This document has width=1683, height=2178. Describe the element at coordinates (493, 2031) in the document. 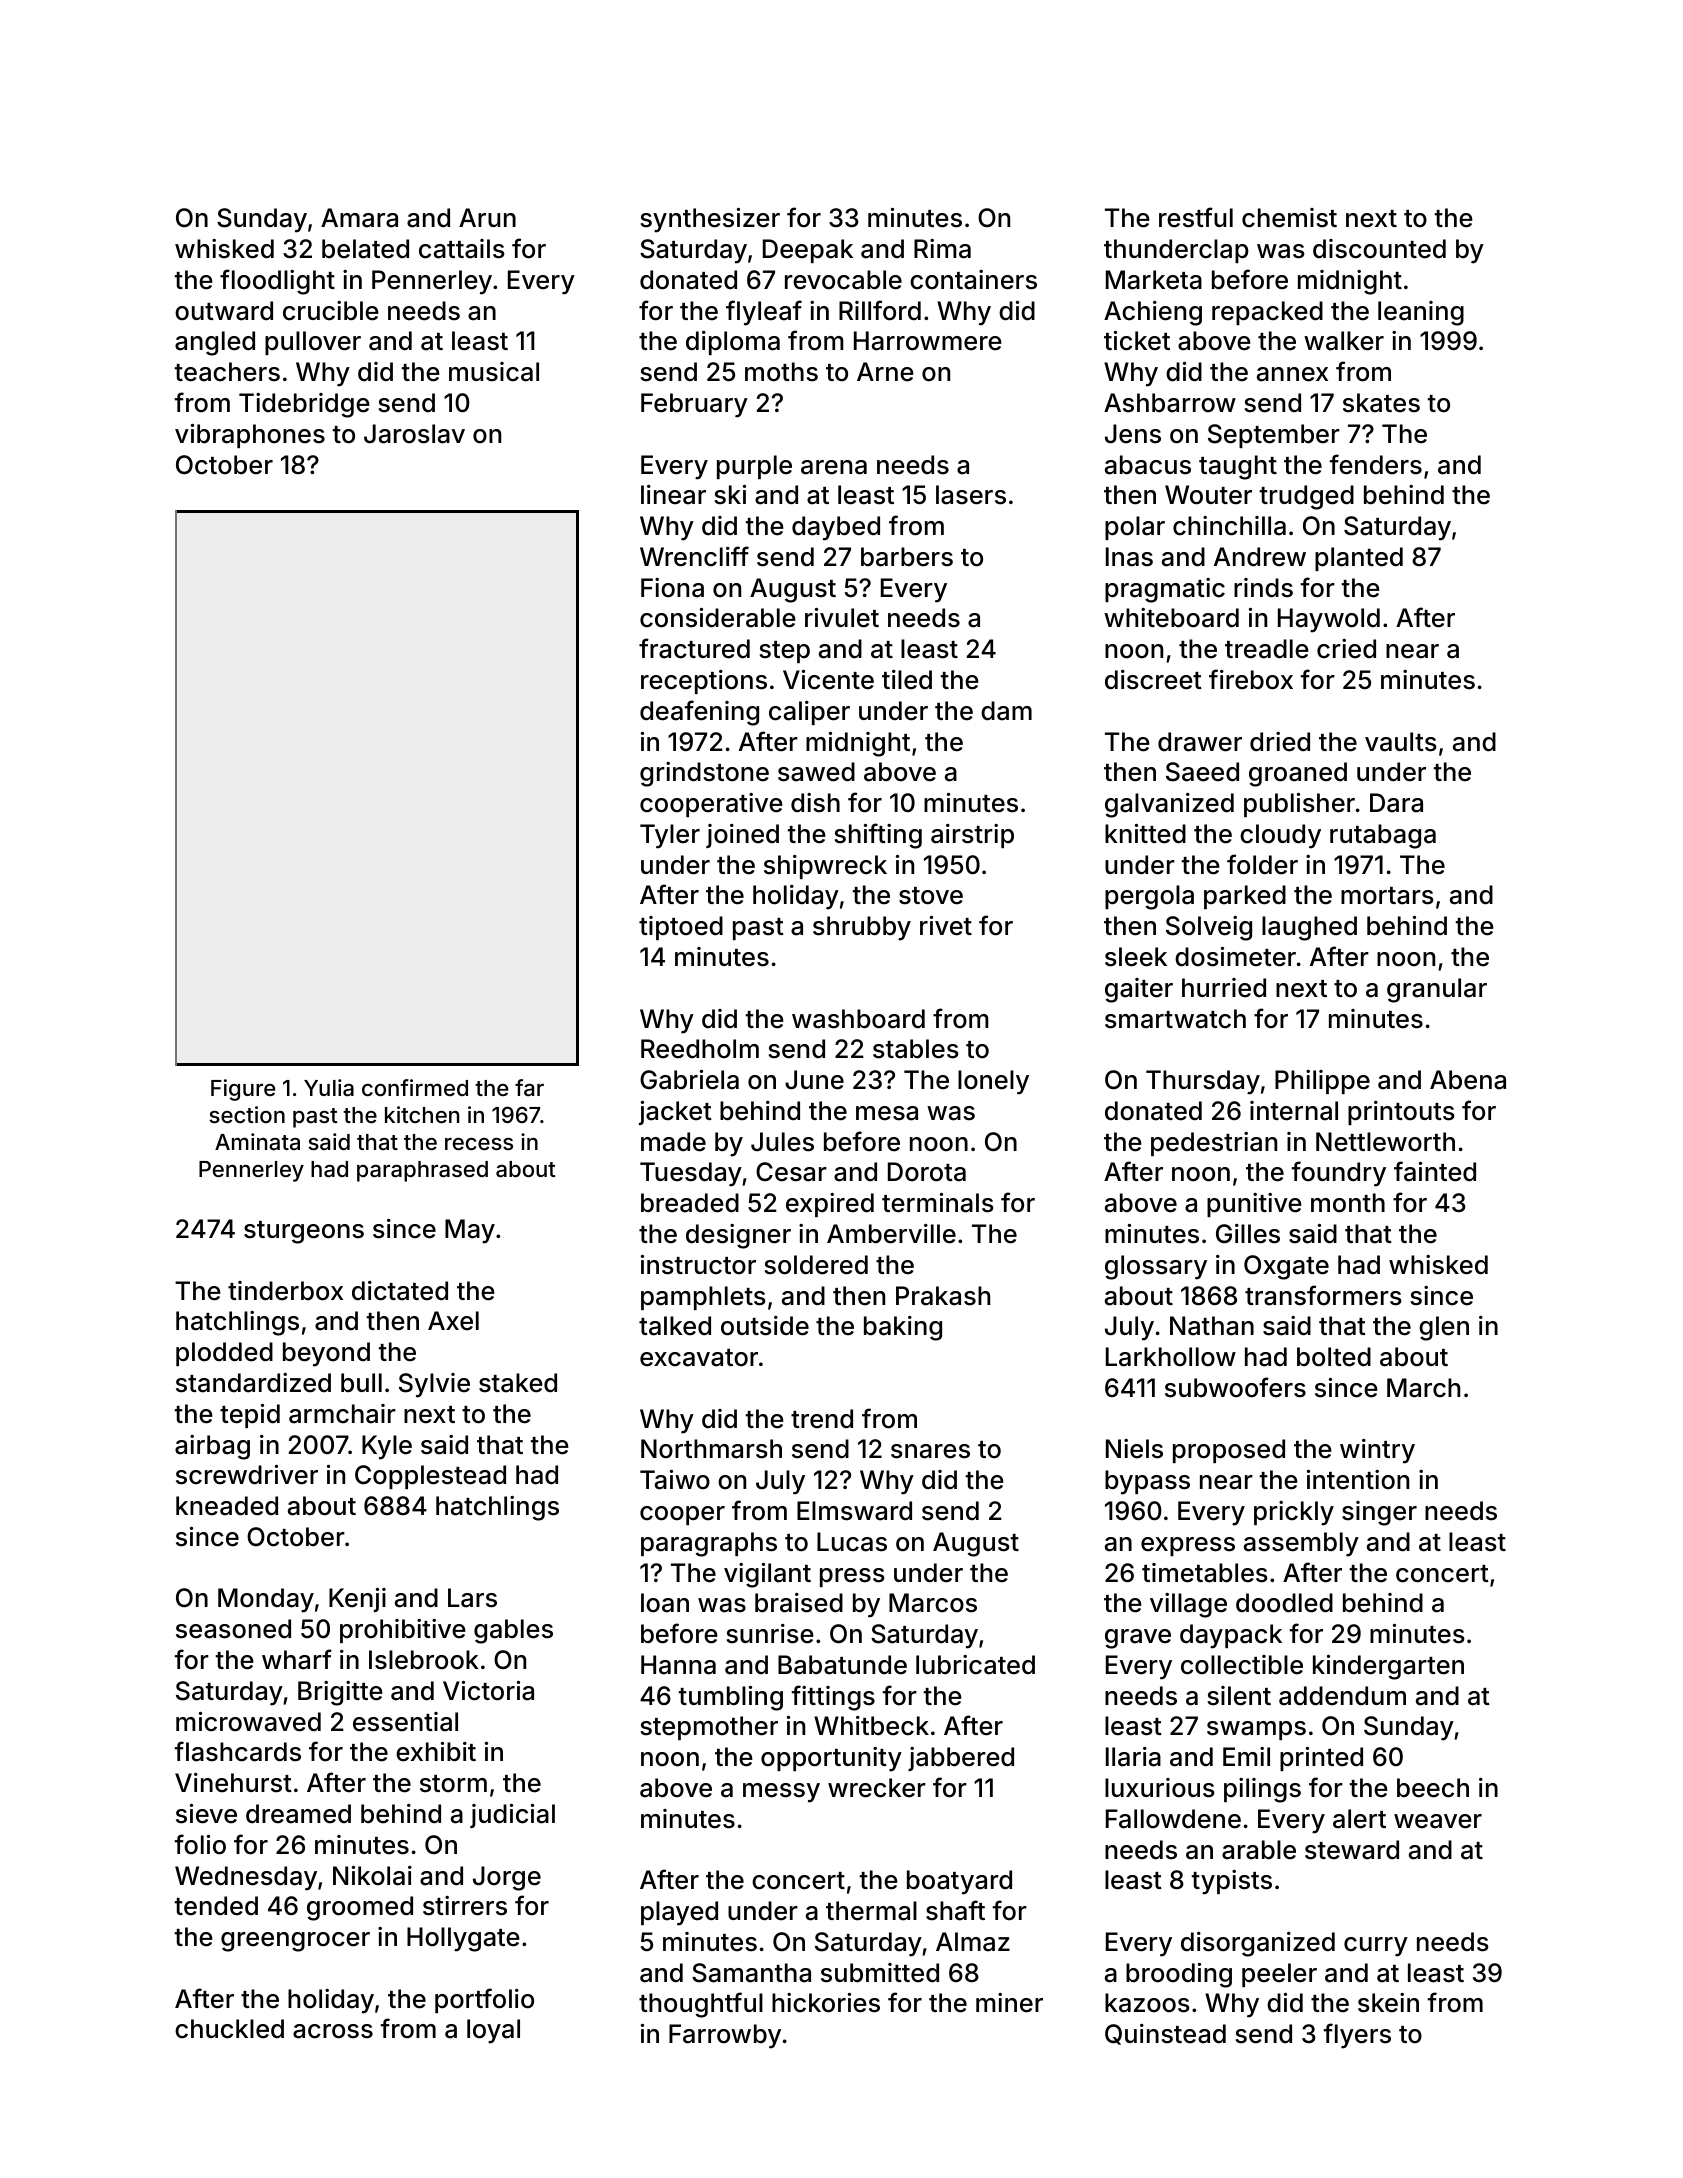

I see `loyal` at that location.
